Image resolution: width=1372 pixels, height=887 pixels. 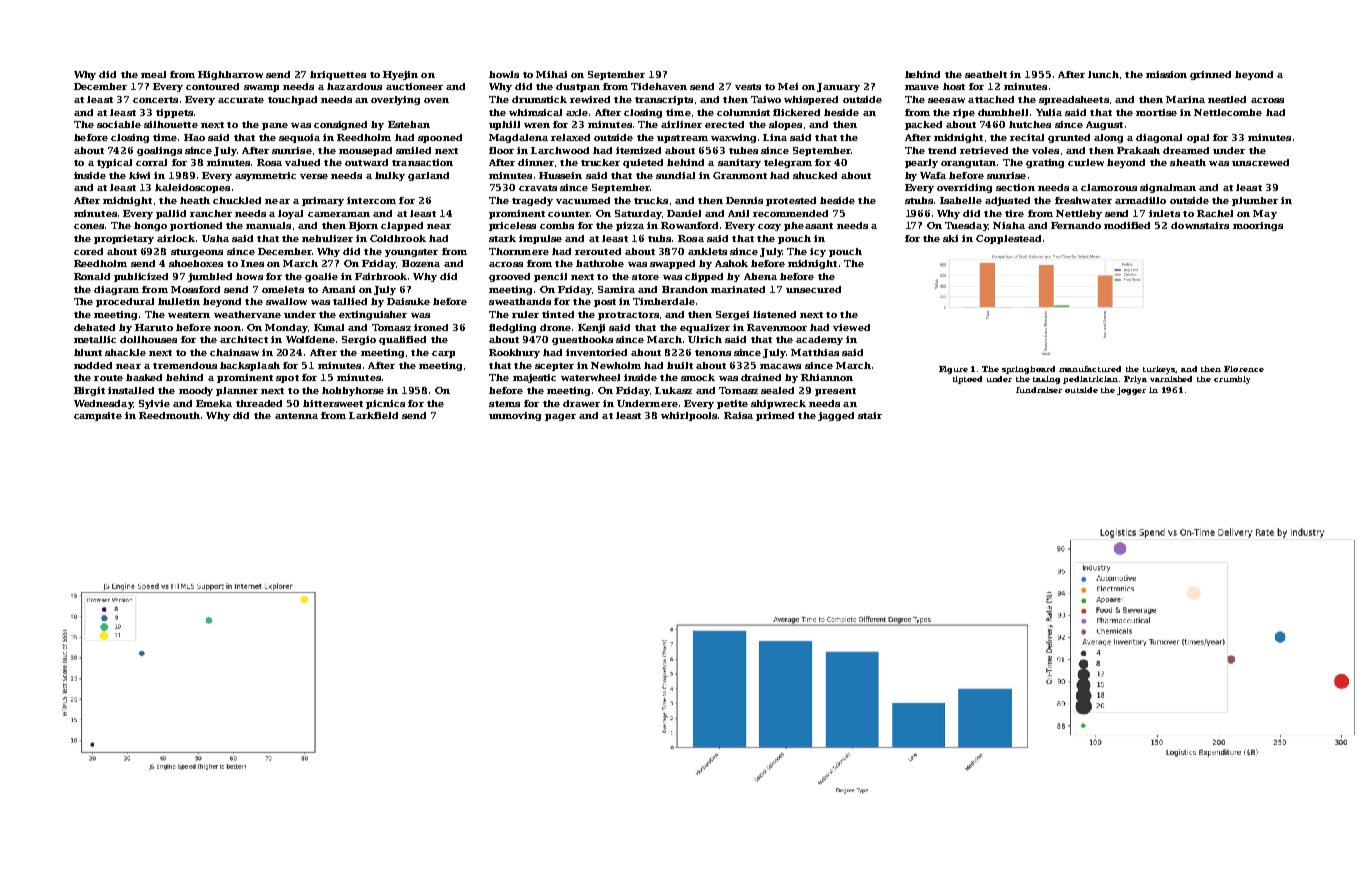 What do you see at coordinates (148, 339) in the page?
I see `dollhouses` at bounding box center [148, 339].
